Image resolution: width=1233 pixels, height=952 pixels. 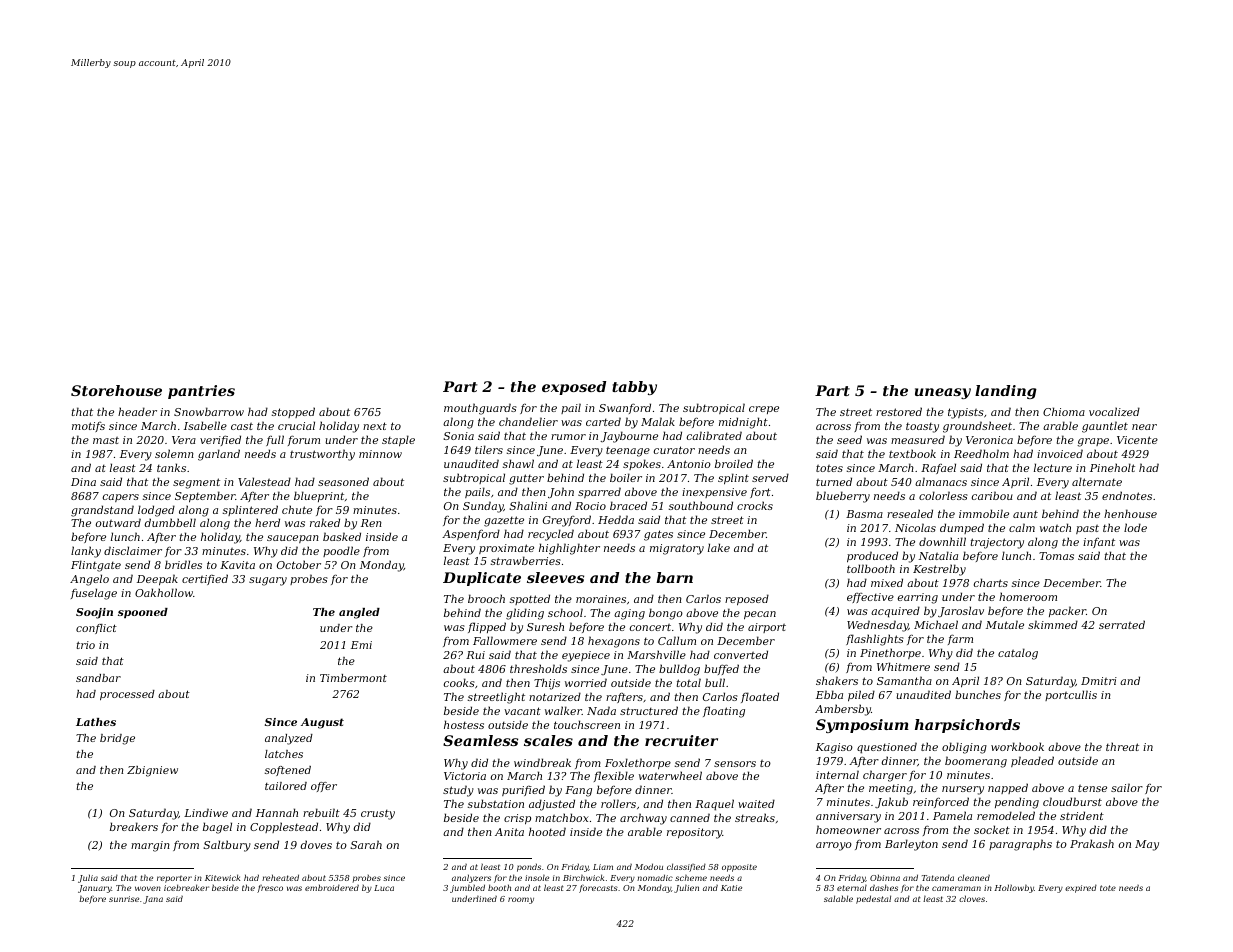 What do you see at coordinates (184, 440) in the screenshot?
I see `Vera` at bounding box center [184, 440].
